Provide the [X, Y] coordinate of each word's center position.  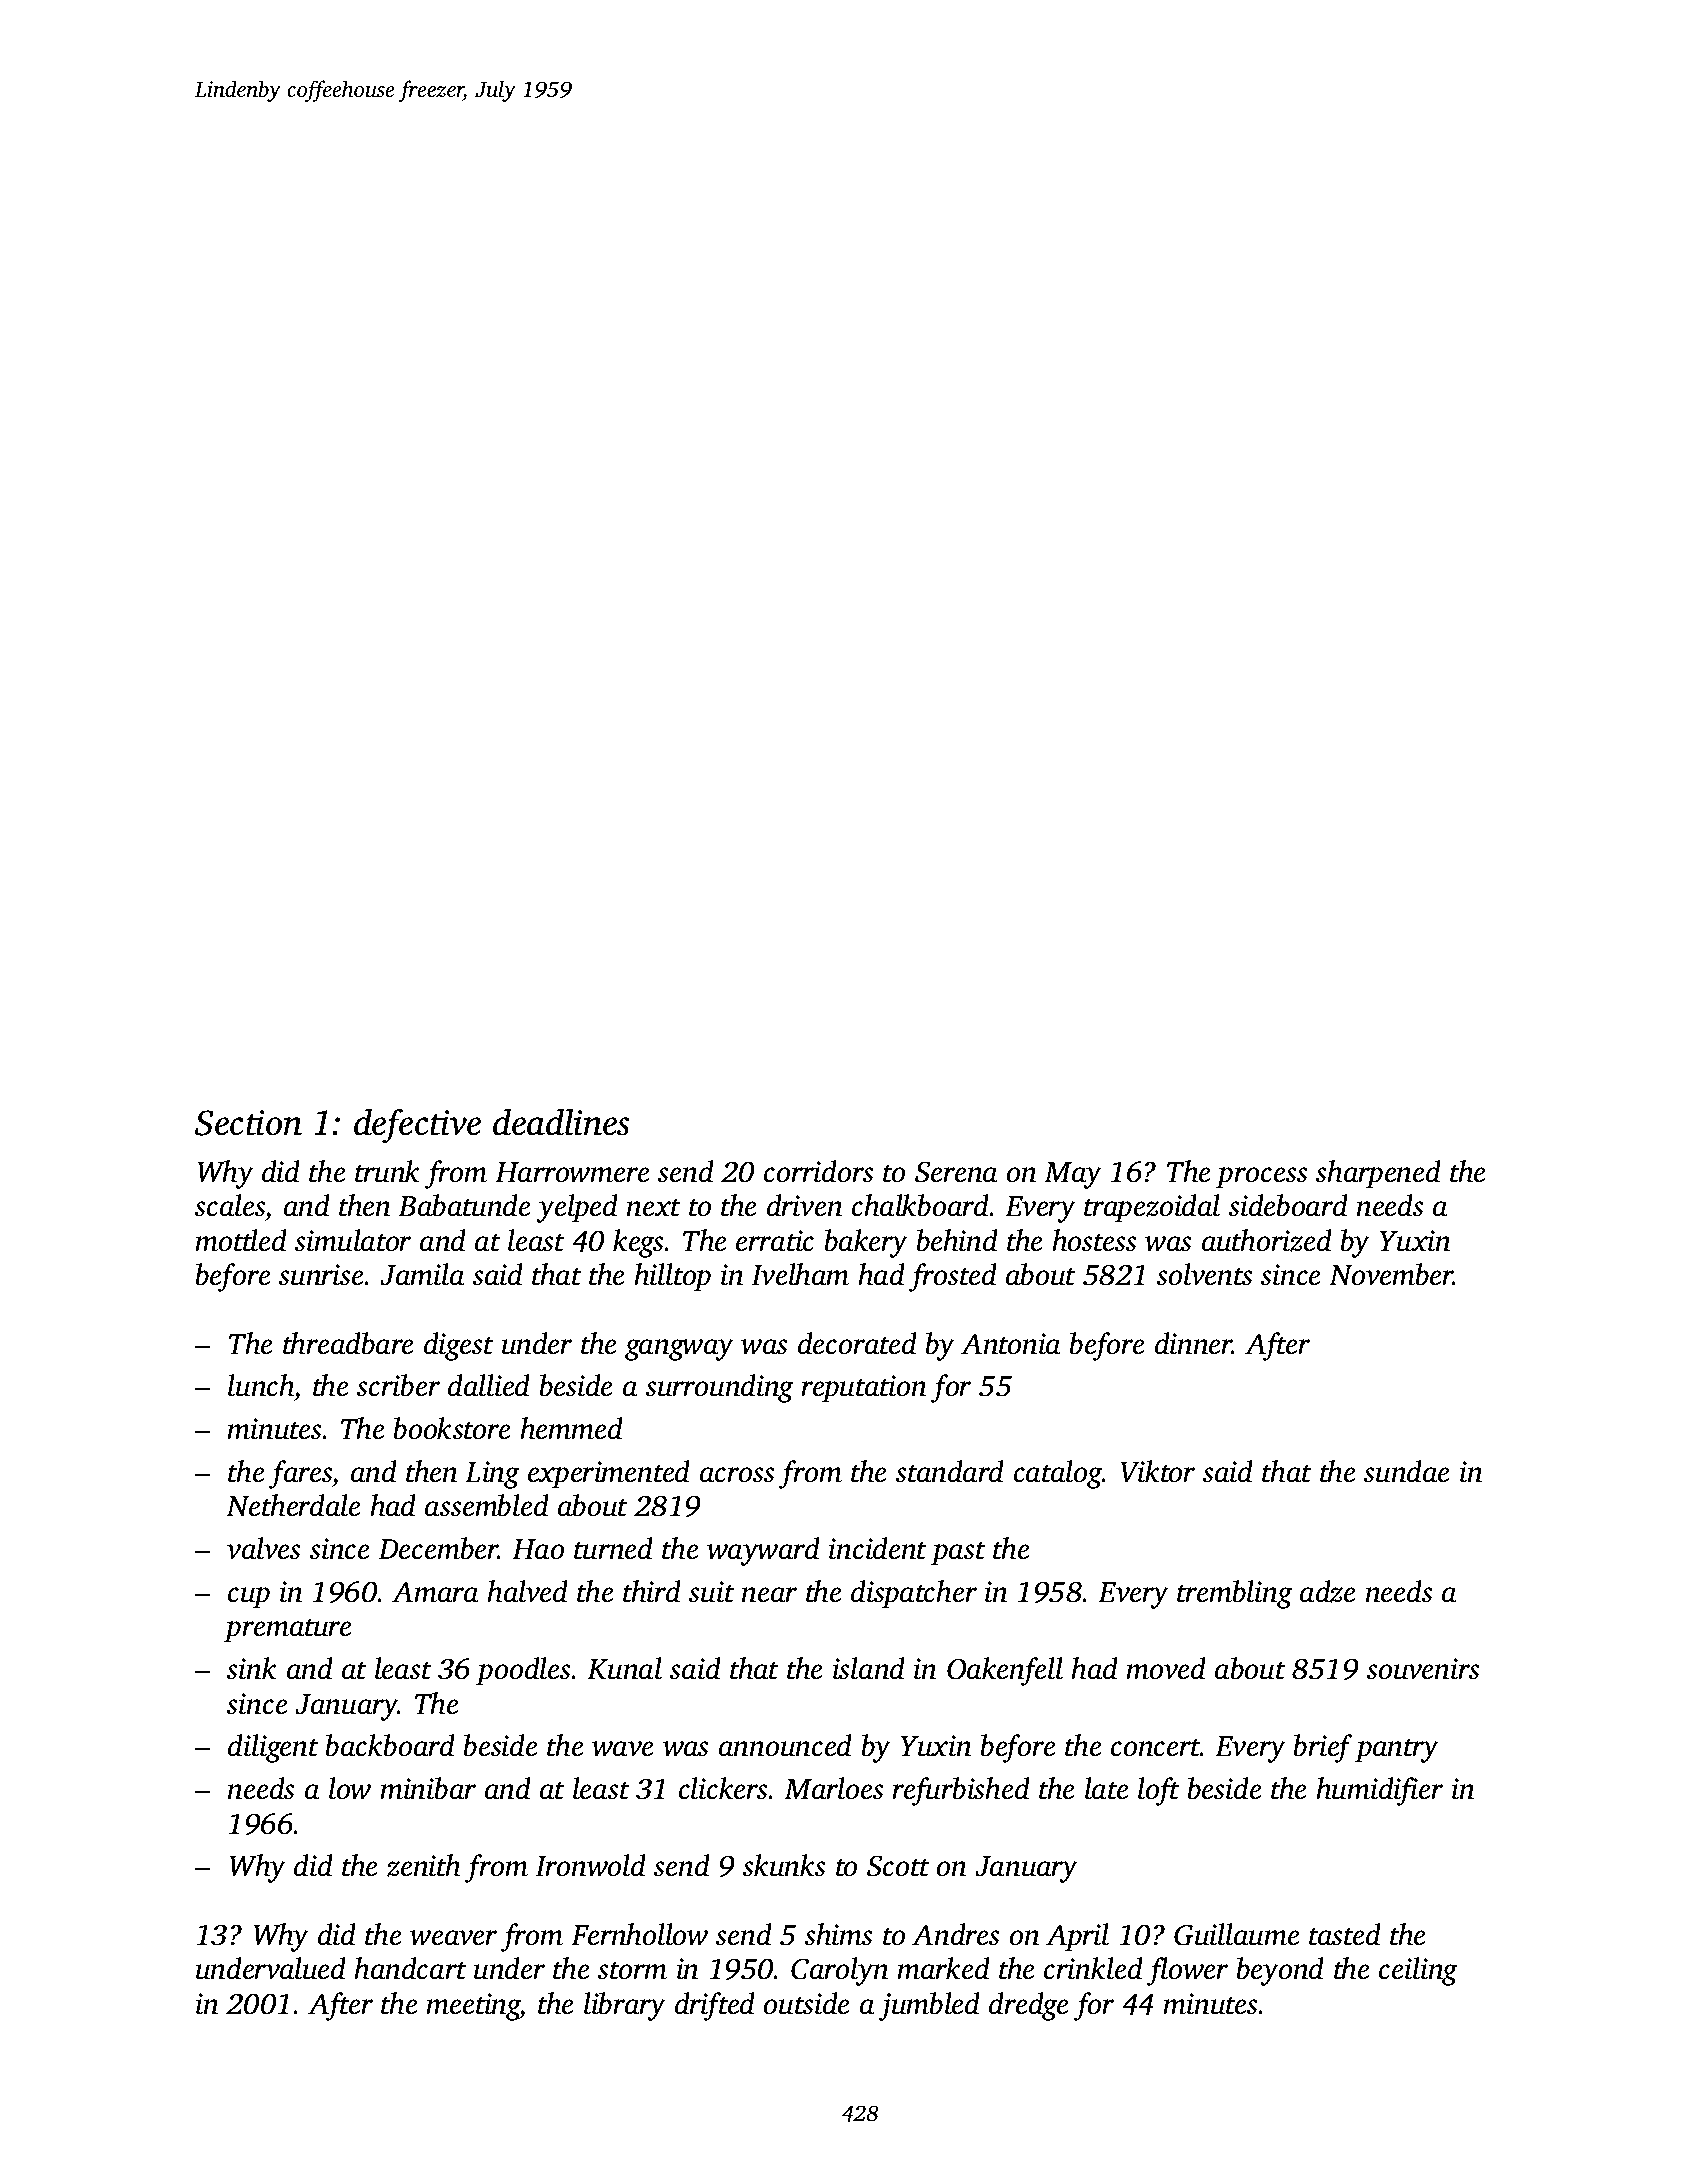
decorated [857, 1343]
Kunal [624, 1668]
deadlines [561, 1122]
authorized [1267, 1240]
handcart [410, 1968]
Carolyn [840, 1971]
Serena [956, 1172]
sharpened [1378, 1174]
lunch [261, 1385]
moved [1166, 1668]
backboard [390, 1745]
